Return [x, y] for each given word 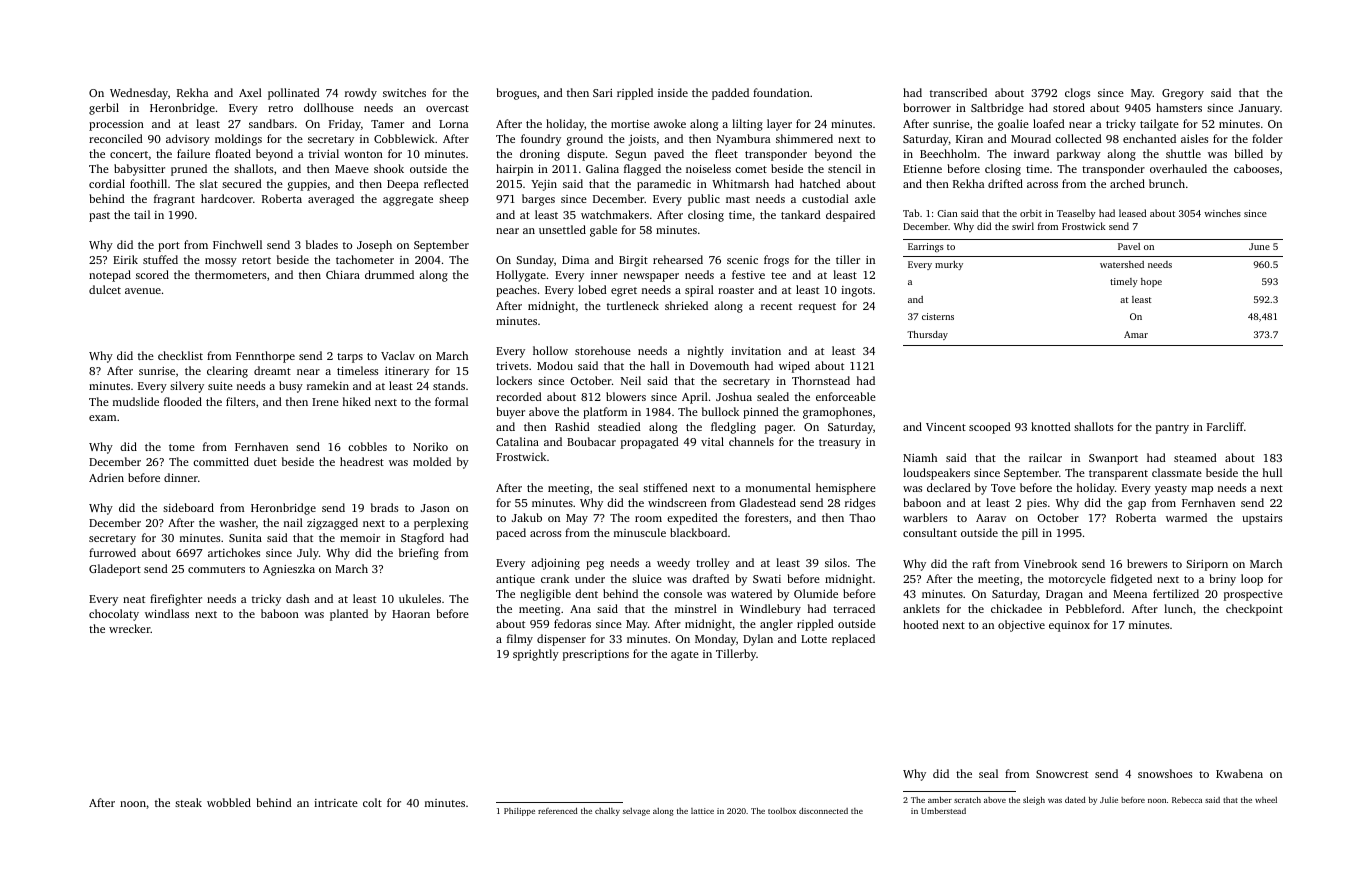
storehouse [603, 350]
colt [372, 802]
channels [751, 441]
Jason [435, 508]
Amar [1136, 334]
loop [1252, 580]
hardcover [227, 198]
